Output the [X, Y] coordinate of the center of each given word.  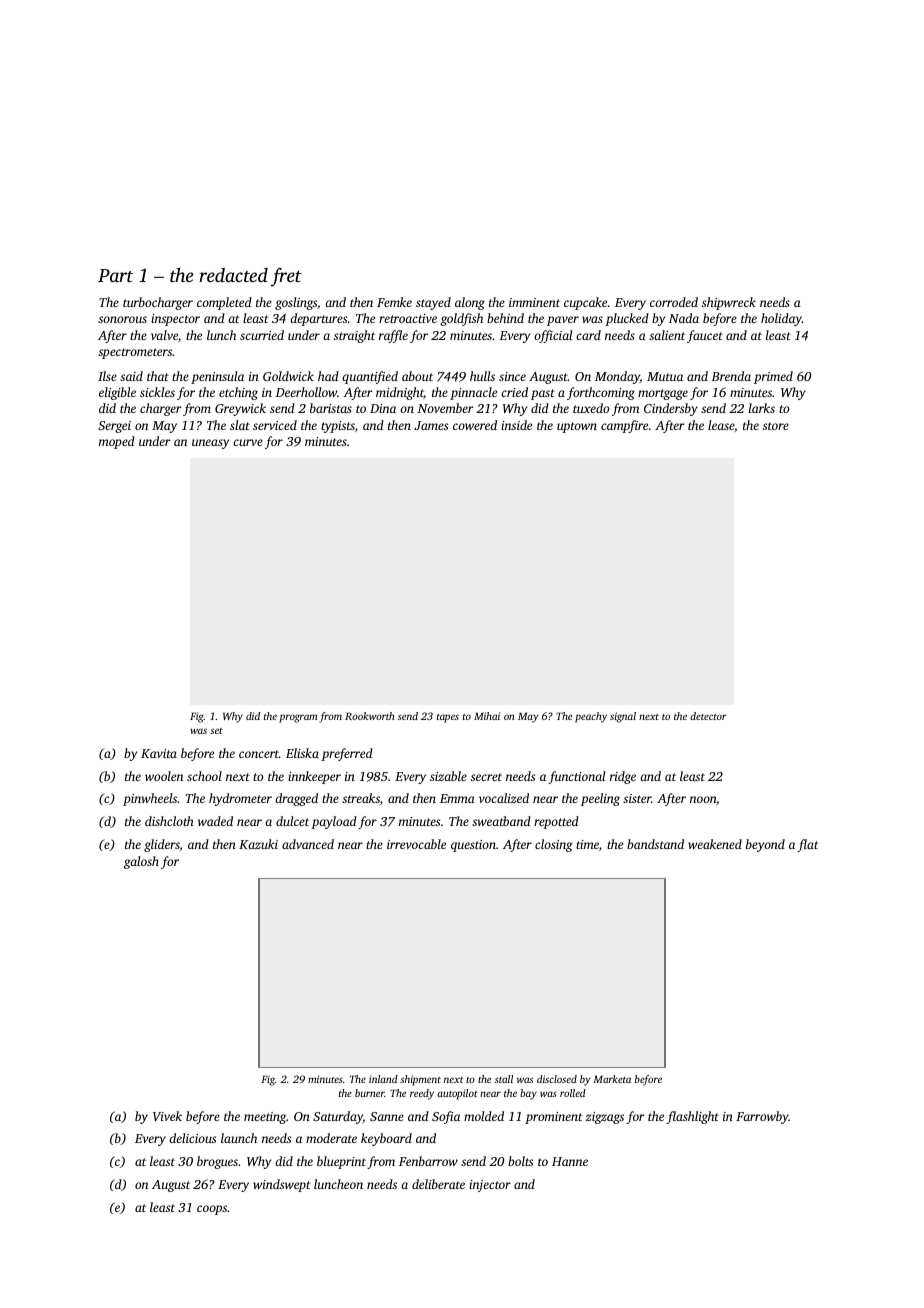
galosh [141, 862]
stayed [433, 303]
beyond [765, 845]
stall [504, 1079]
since [512, 376]
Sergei [114, 427]
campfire [624, 426]
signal [623, 717]
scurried [262, 335]
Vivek [167, 1116]
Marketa [612, 1079]
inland [383, 1079]
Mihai [487, 716]
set [216, 731]
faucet [705, 336]
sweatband [501, 821]
